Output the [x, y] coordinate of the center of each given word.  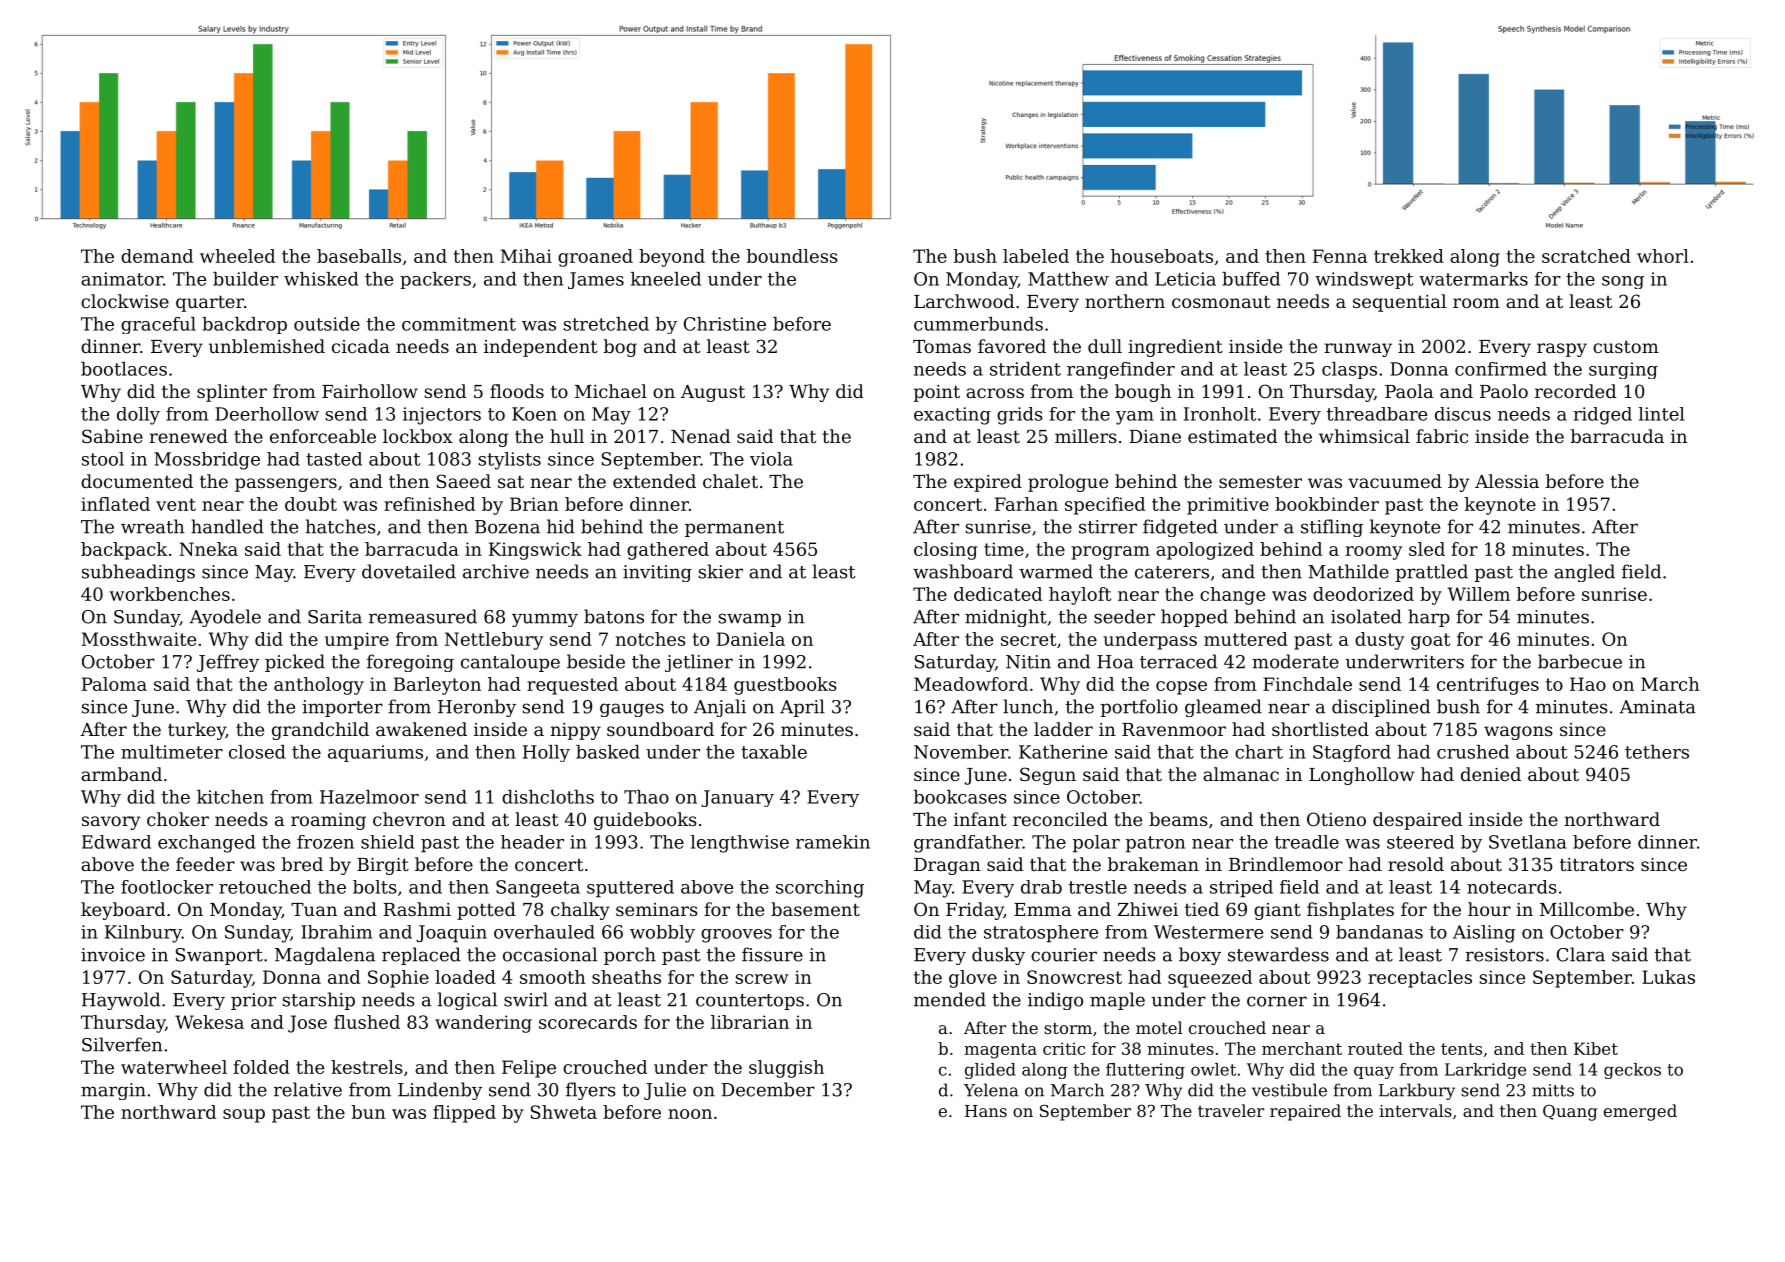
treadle [1307, 842]
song [1623, 282]
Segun [1048, 776]
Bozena [507, 527]
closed [257, 752]
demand [157, 256]
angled [1584, 573]
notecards [1512, 887]
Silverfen [122, 1044]
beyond [672, 258]
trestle [1098, 887]
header [532, 842]
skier [721, 571]
